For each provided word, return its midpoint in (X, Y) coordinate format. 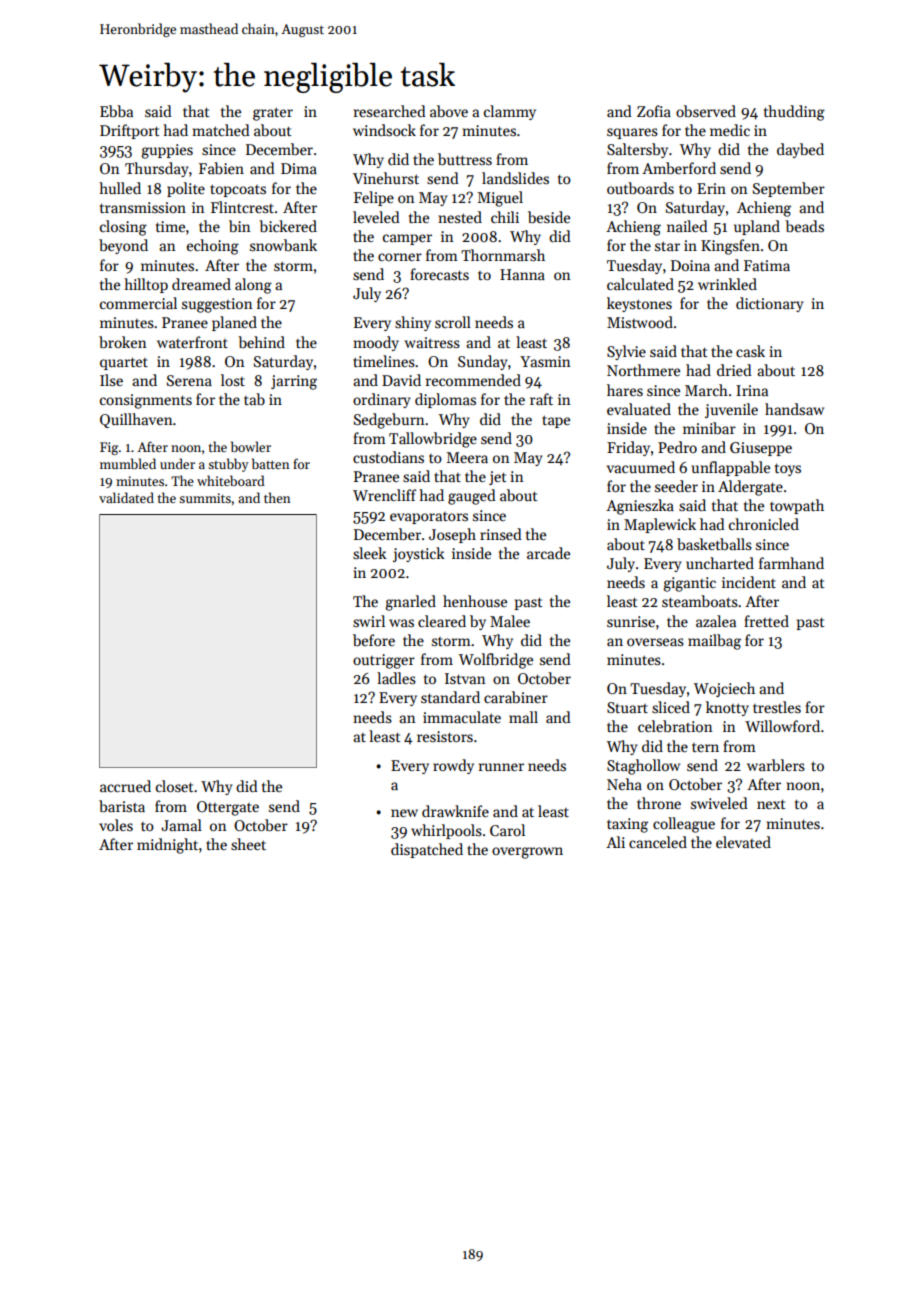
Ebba (116, 111)
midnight (167, 846)
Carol (507, 830)
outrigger (384, 661)
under (177, 463)
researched (390, 111)
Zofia (654, 111)
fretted (766, 621)
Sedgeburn (389, 421)
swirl (369, 621)
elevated (743, 842)
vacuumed (641, 467)
